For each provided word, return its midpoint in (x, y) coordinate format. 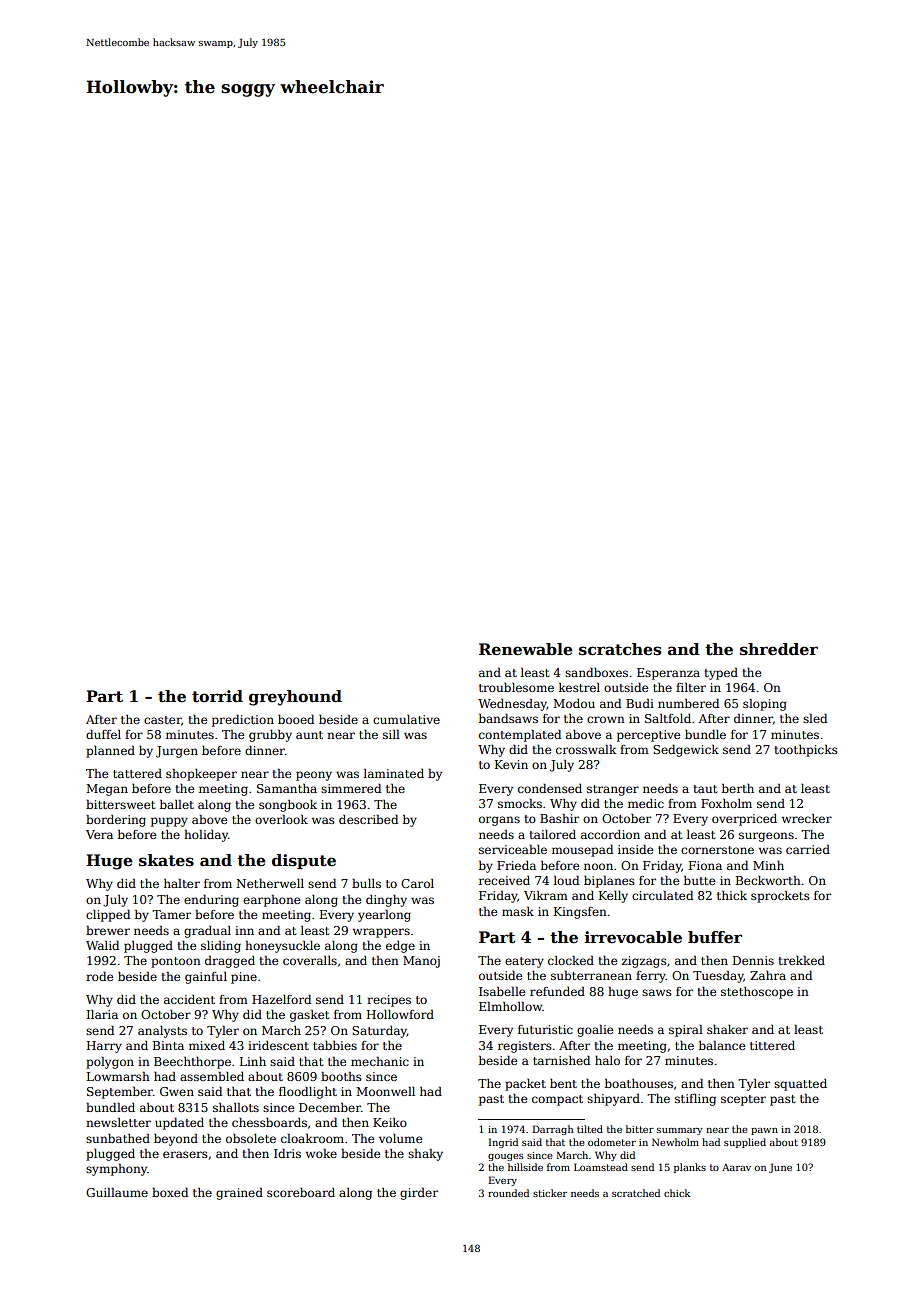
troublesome (516, 687)
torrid (217, 696)
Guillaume (117, 1192)
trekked (801, 960)
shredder (779, 649)
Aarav (736, 1167)
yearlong (384, 916)
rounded (508, 1193)
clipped (108, 916)
